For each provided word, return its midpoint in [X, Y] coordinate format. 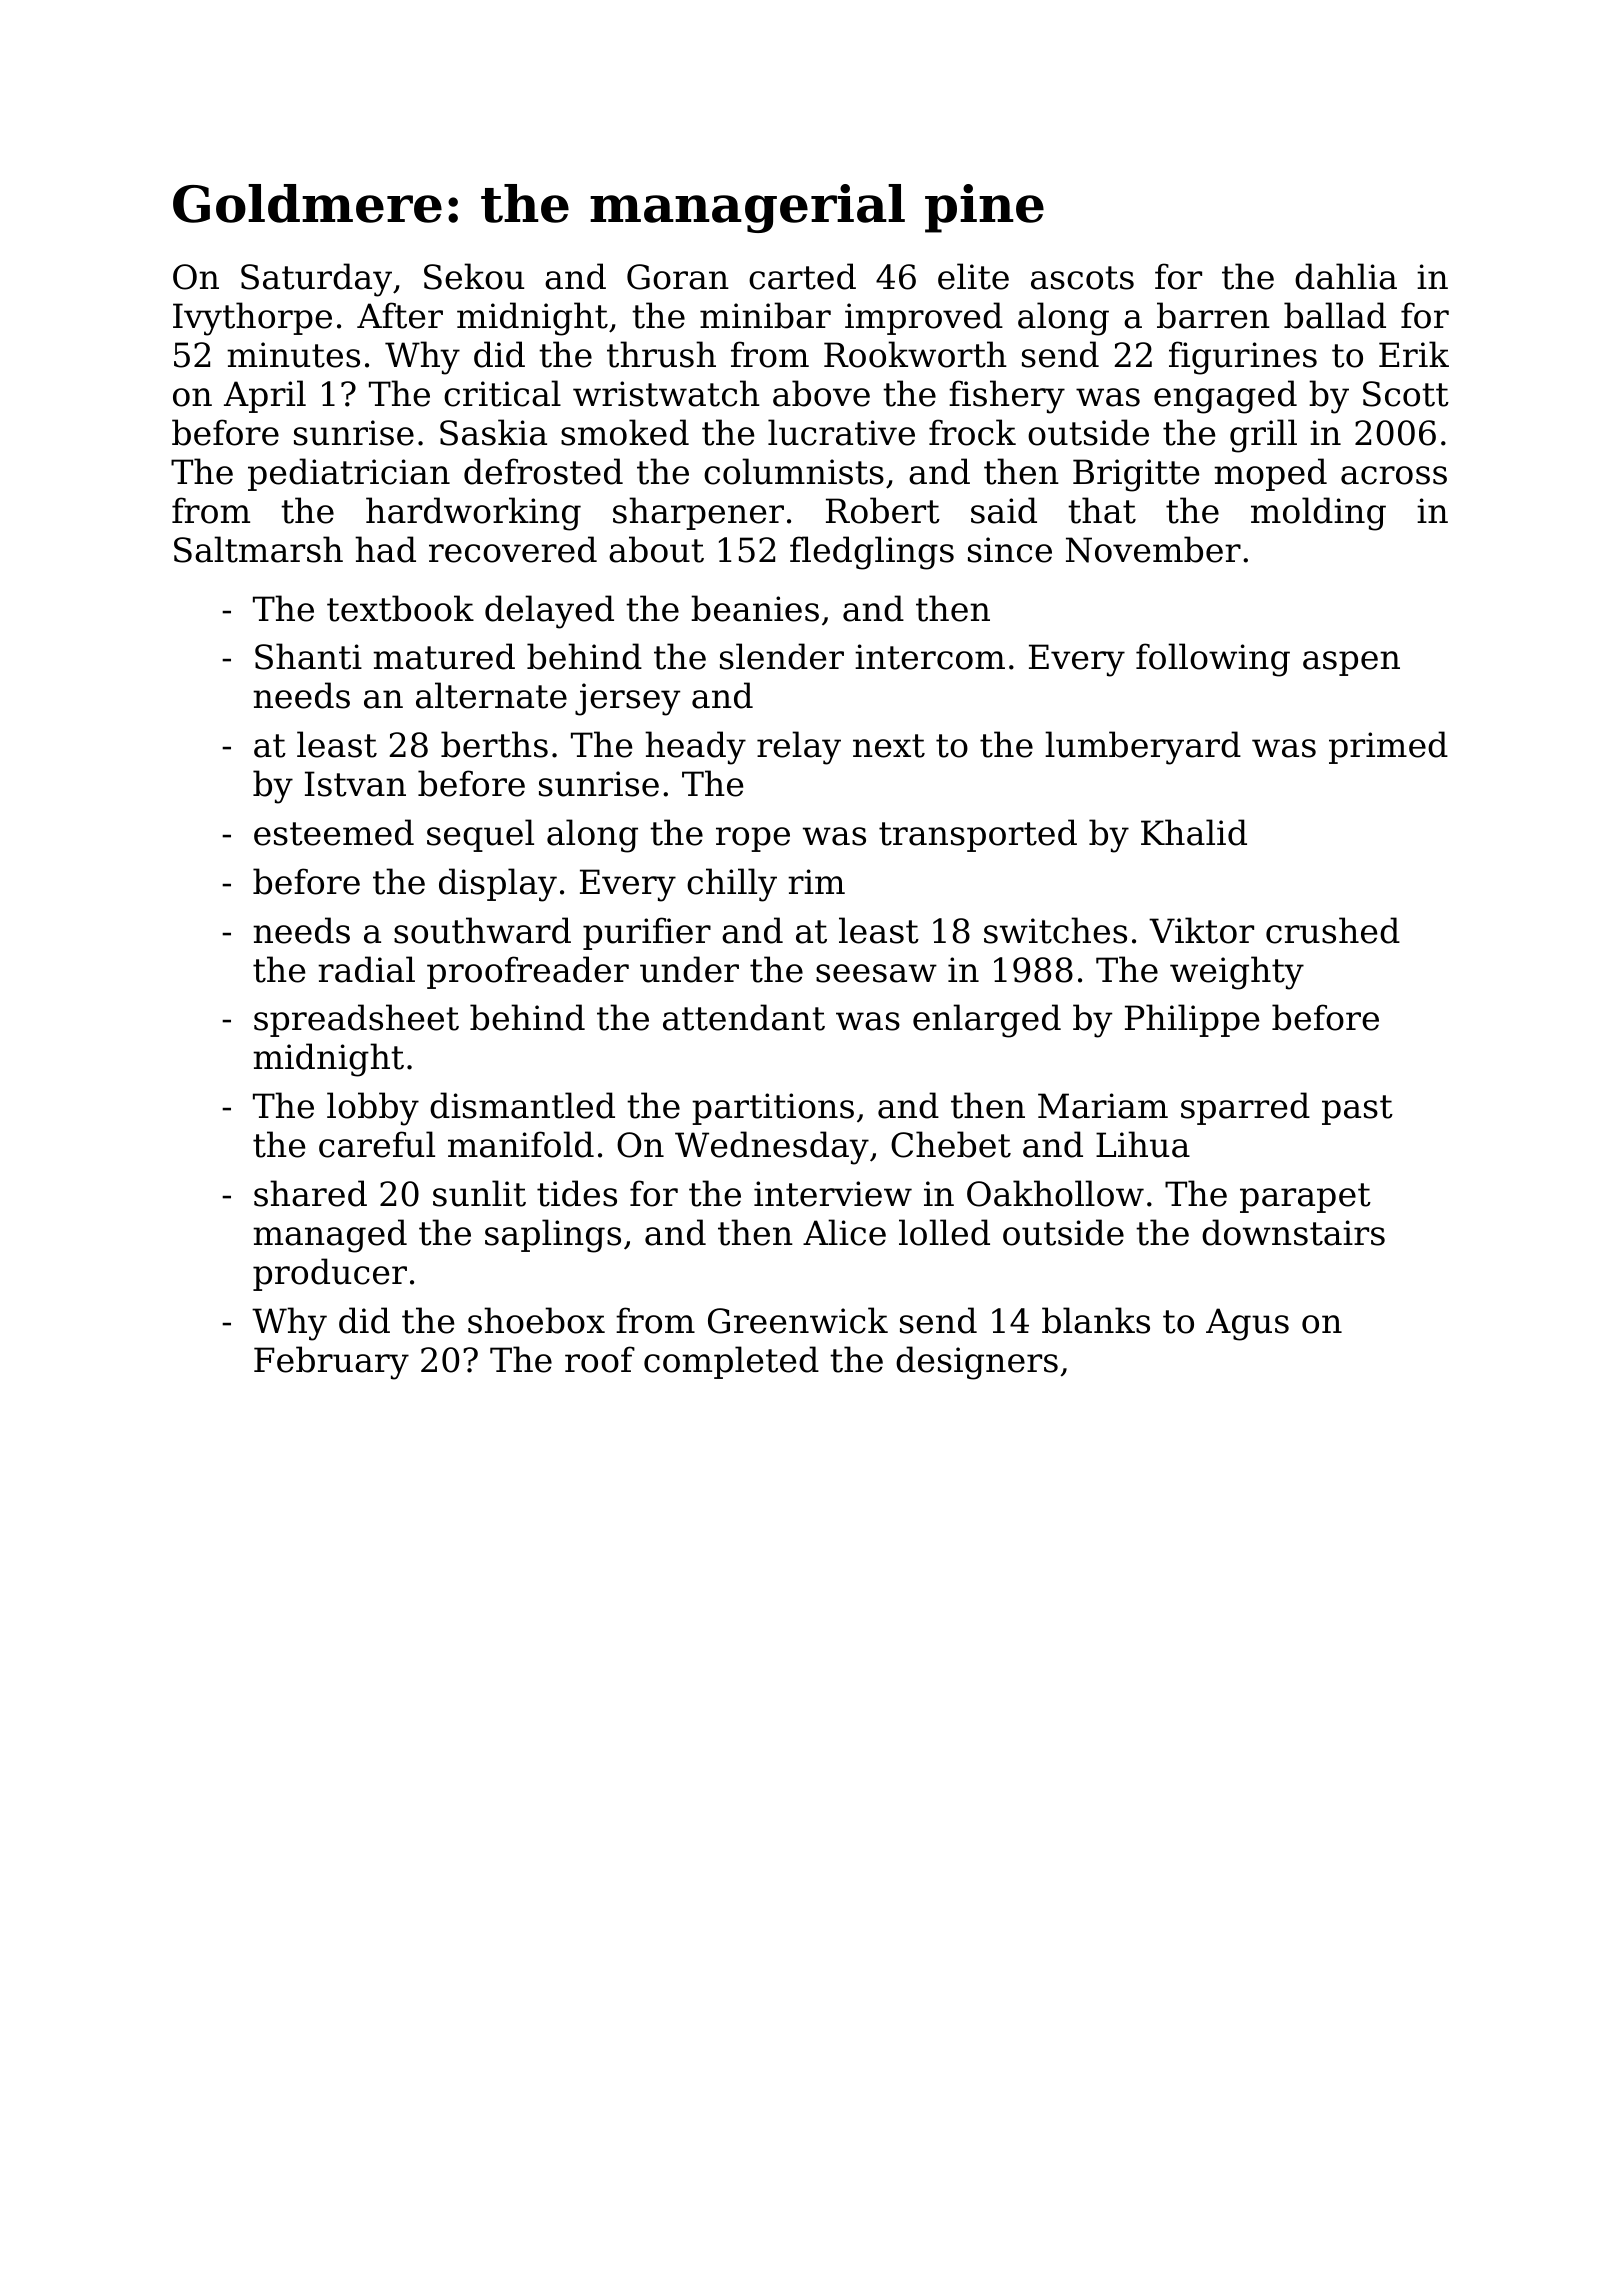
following [1213, 660]
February [331, 1363]
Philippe [1192, 1020]
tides [577, 1193]
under [689, 969]
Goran [678, 277]
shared [310, 1193]
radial [366, 969]
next [889, 746]
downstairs [1293, 1232]
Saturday [316, 280]
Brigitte [1136, 475]
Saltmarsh [258, 549]
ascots [1082, 278]
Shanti [308, 656]
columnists [794, 471]
